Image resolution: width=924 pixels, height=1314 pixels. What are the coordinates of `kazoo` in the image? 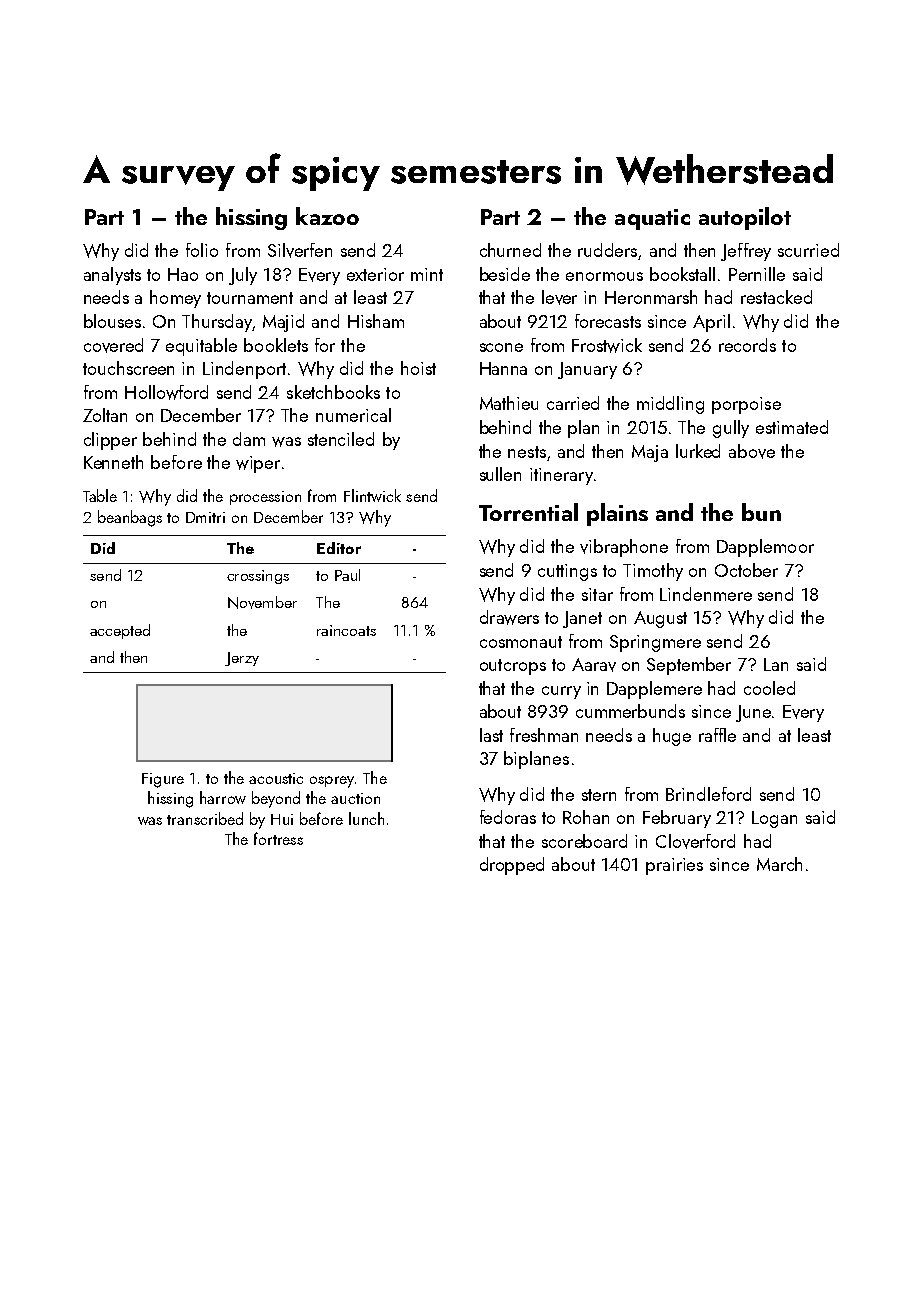 It's located at (327, 216).
